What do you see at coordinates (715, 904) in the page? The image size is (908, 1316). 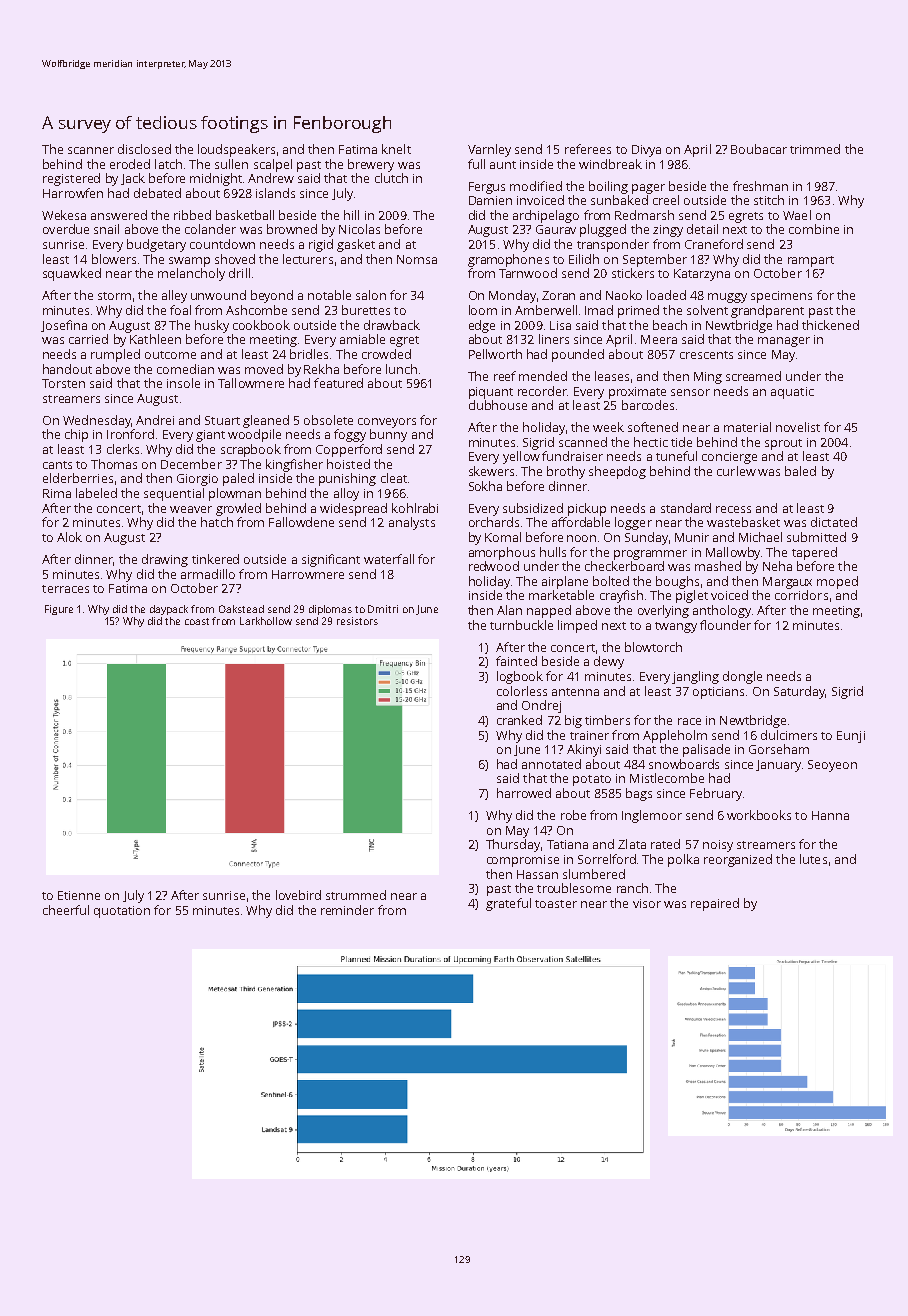 I see `repaired` at bounding box center [715, 904].
